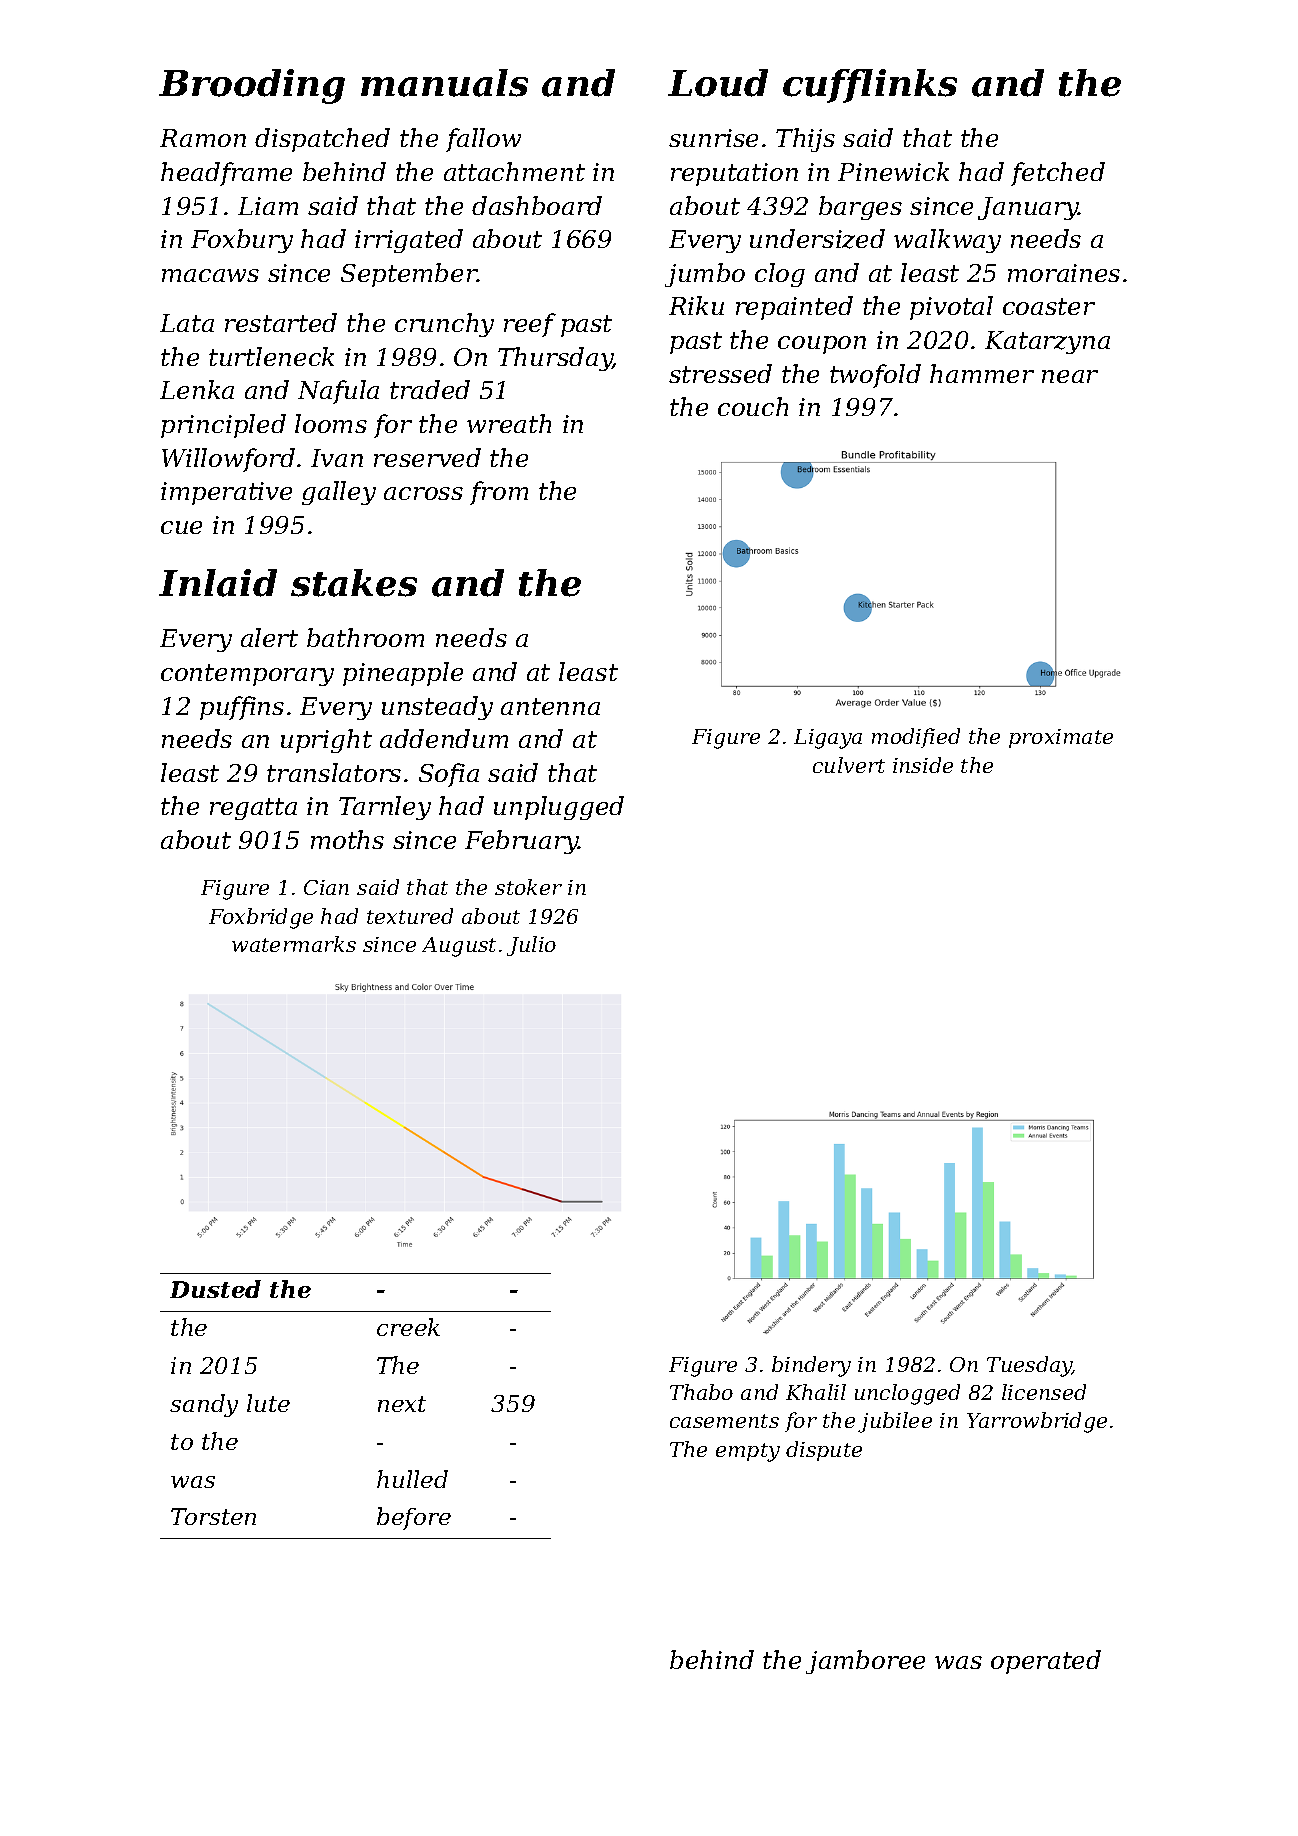 The image size is (1298, 1836). I want to click on irrigated, so click(409, 241).
